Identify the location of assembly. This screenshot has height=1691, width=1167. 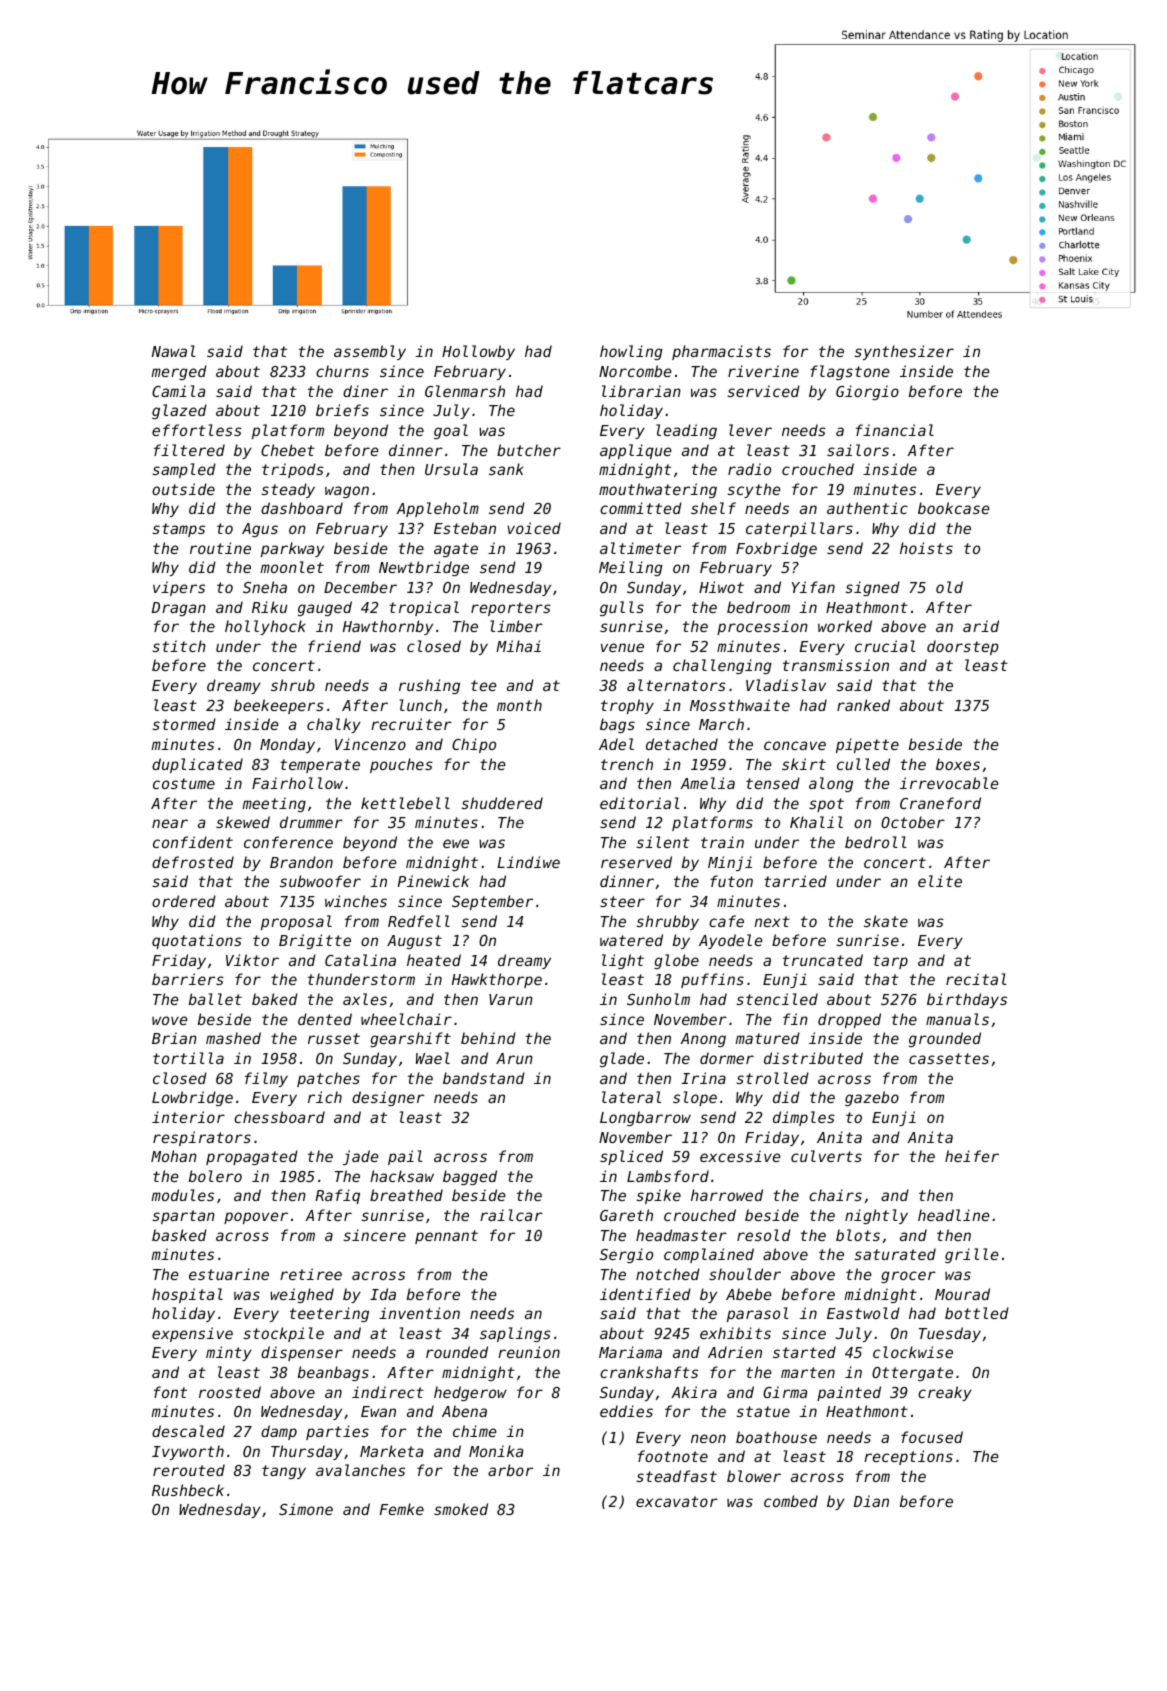
(370, 352).
